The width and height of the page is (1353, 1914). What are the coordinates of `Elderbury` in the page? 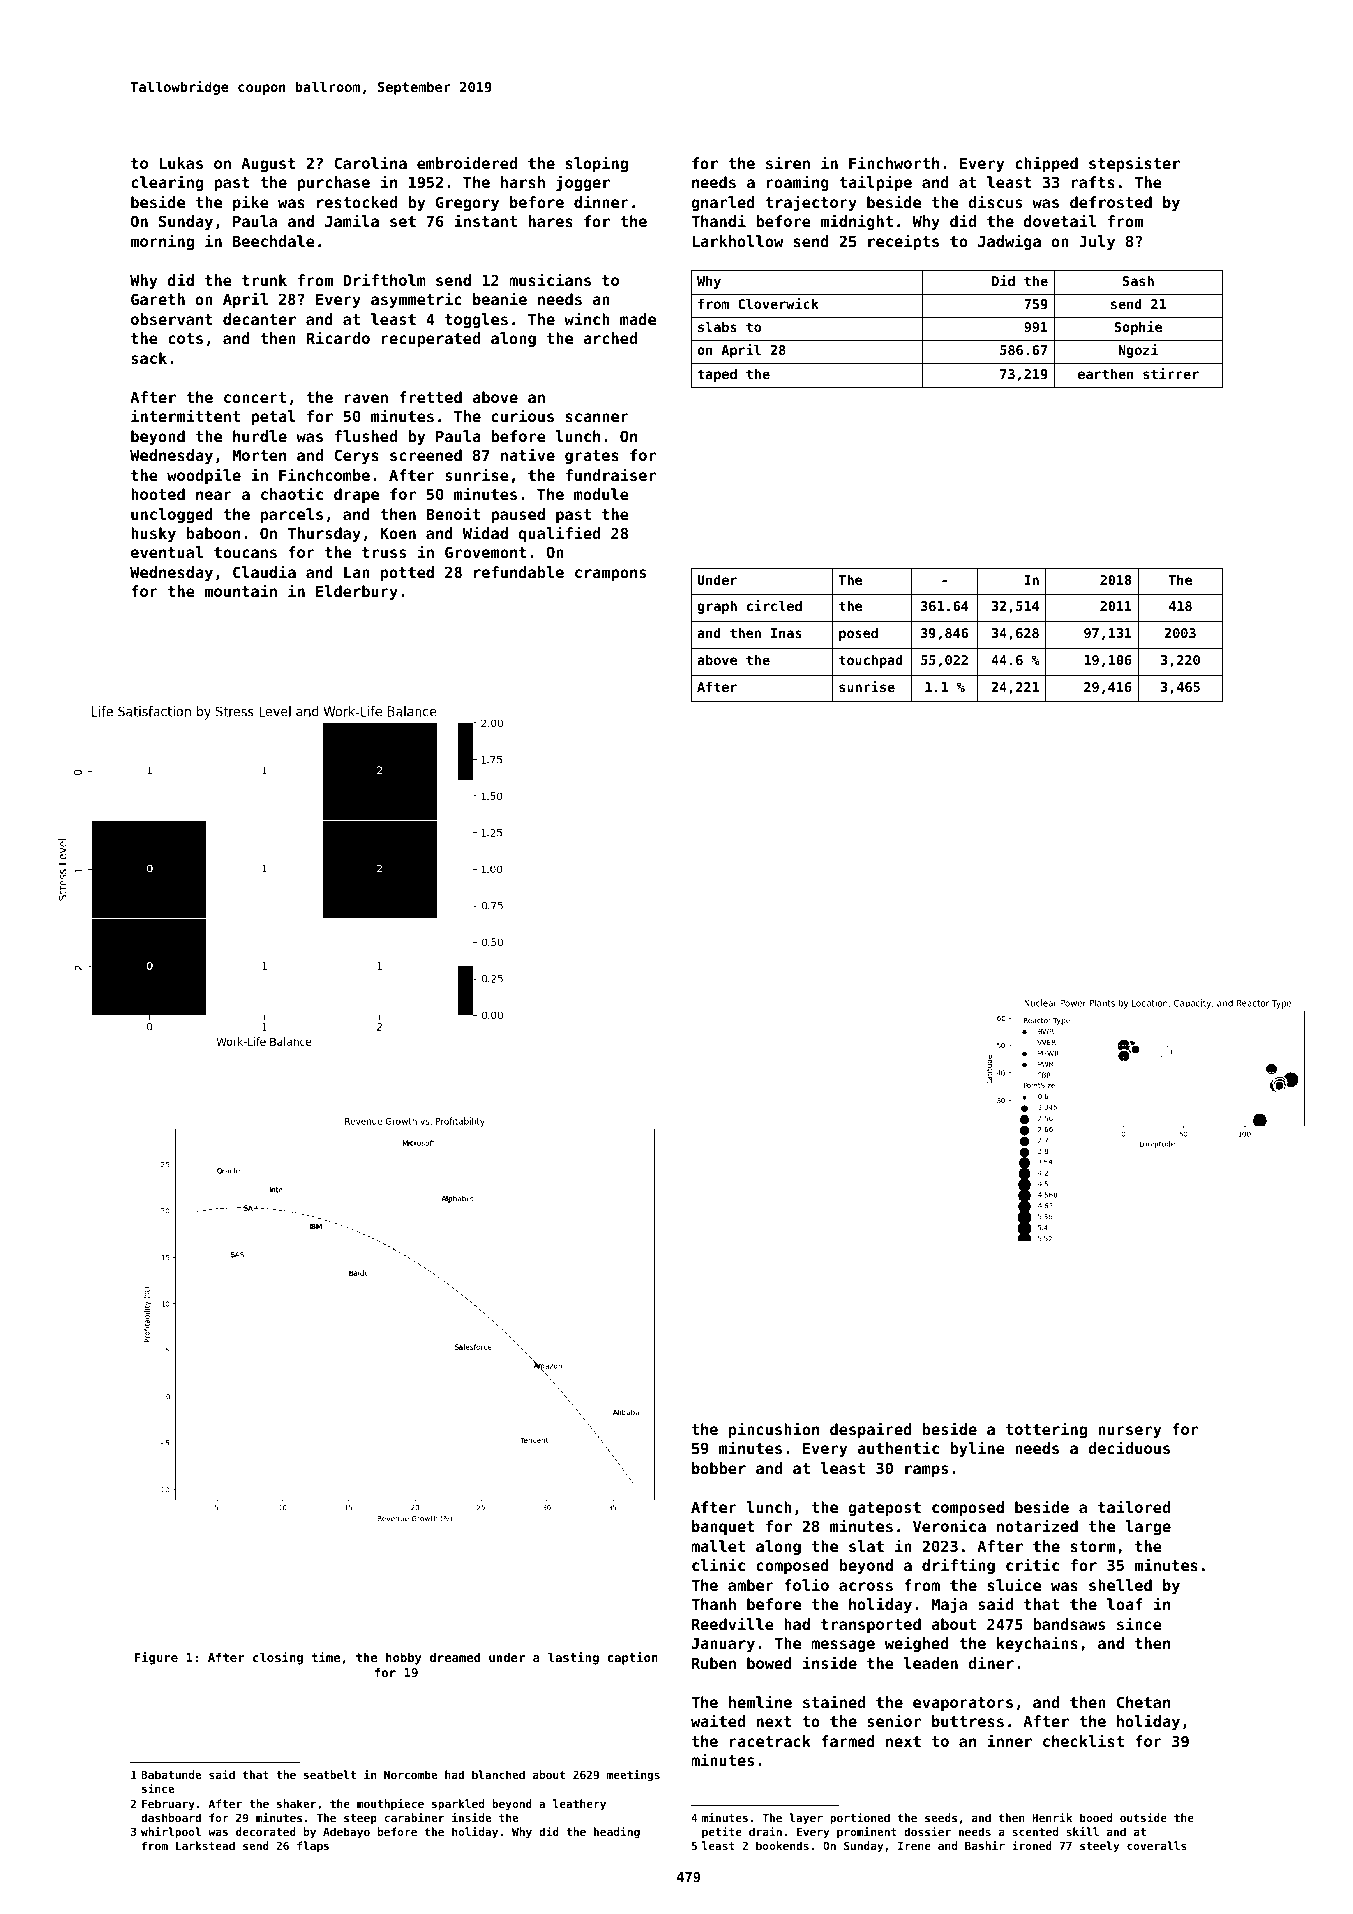 It's located at (357, 592).
